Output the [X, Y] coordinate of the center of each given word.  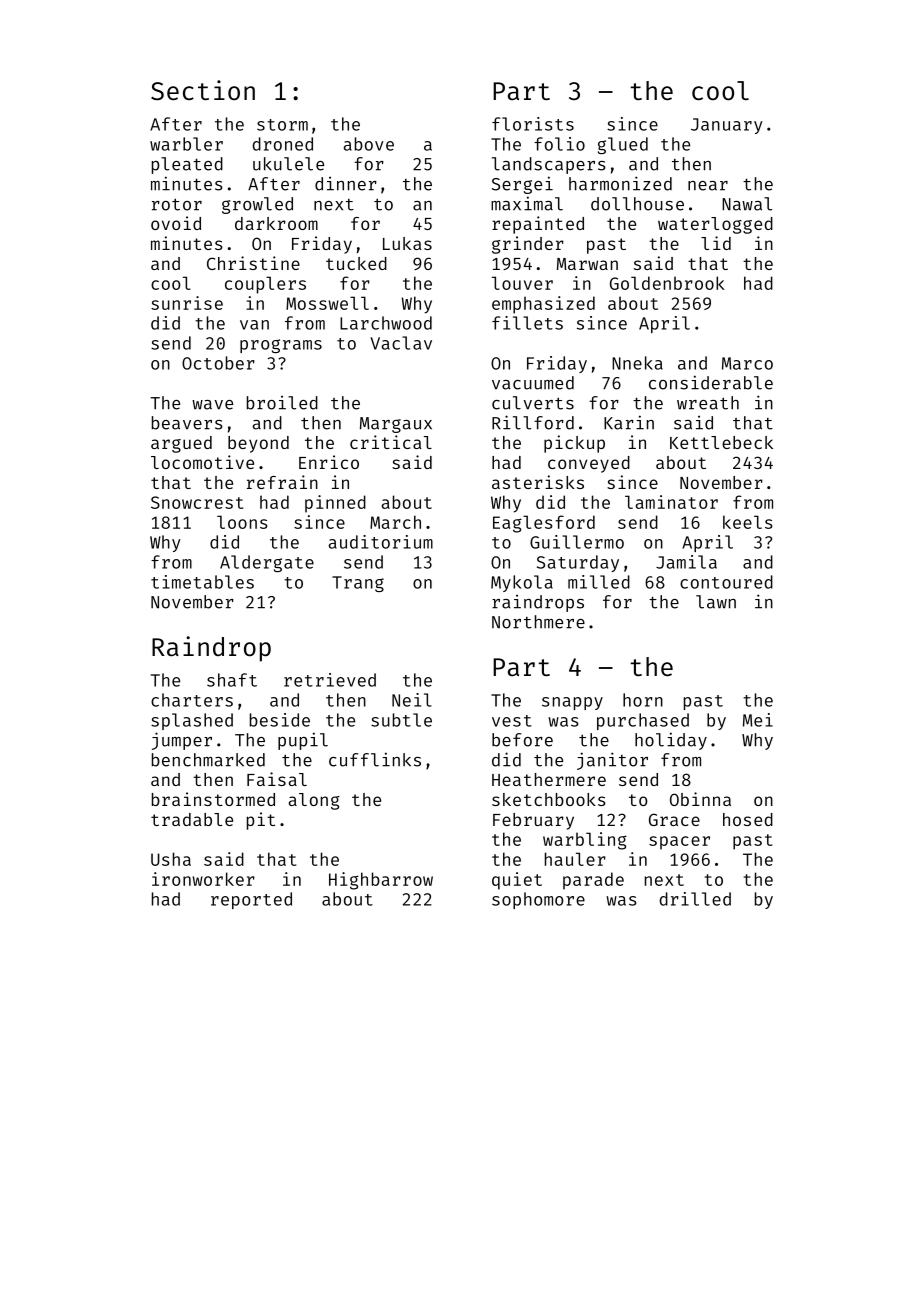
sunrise [187, 303]
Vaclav [401, 343]
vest [512, 721]
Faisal [277, 779]
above [369, 144]
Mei [758, 720]
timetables [202, 582]
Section [203, 90]
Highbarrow [381, 881]
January [727, 126]
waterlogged [715, 225]
